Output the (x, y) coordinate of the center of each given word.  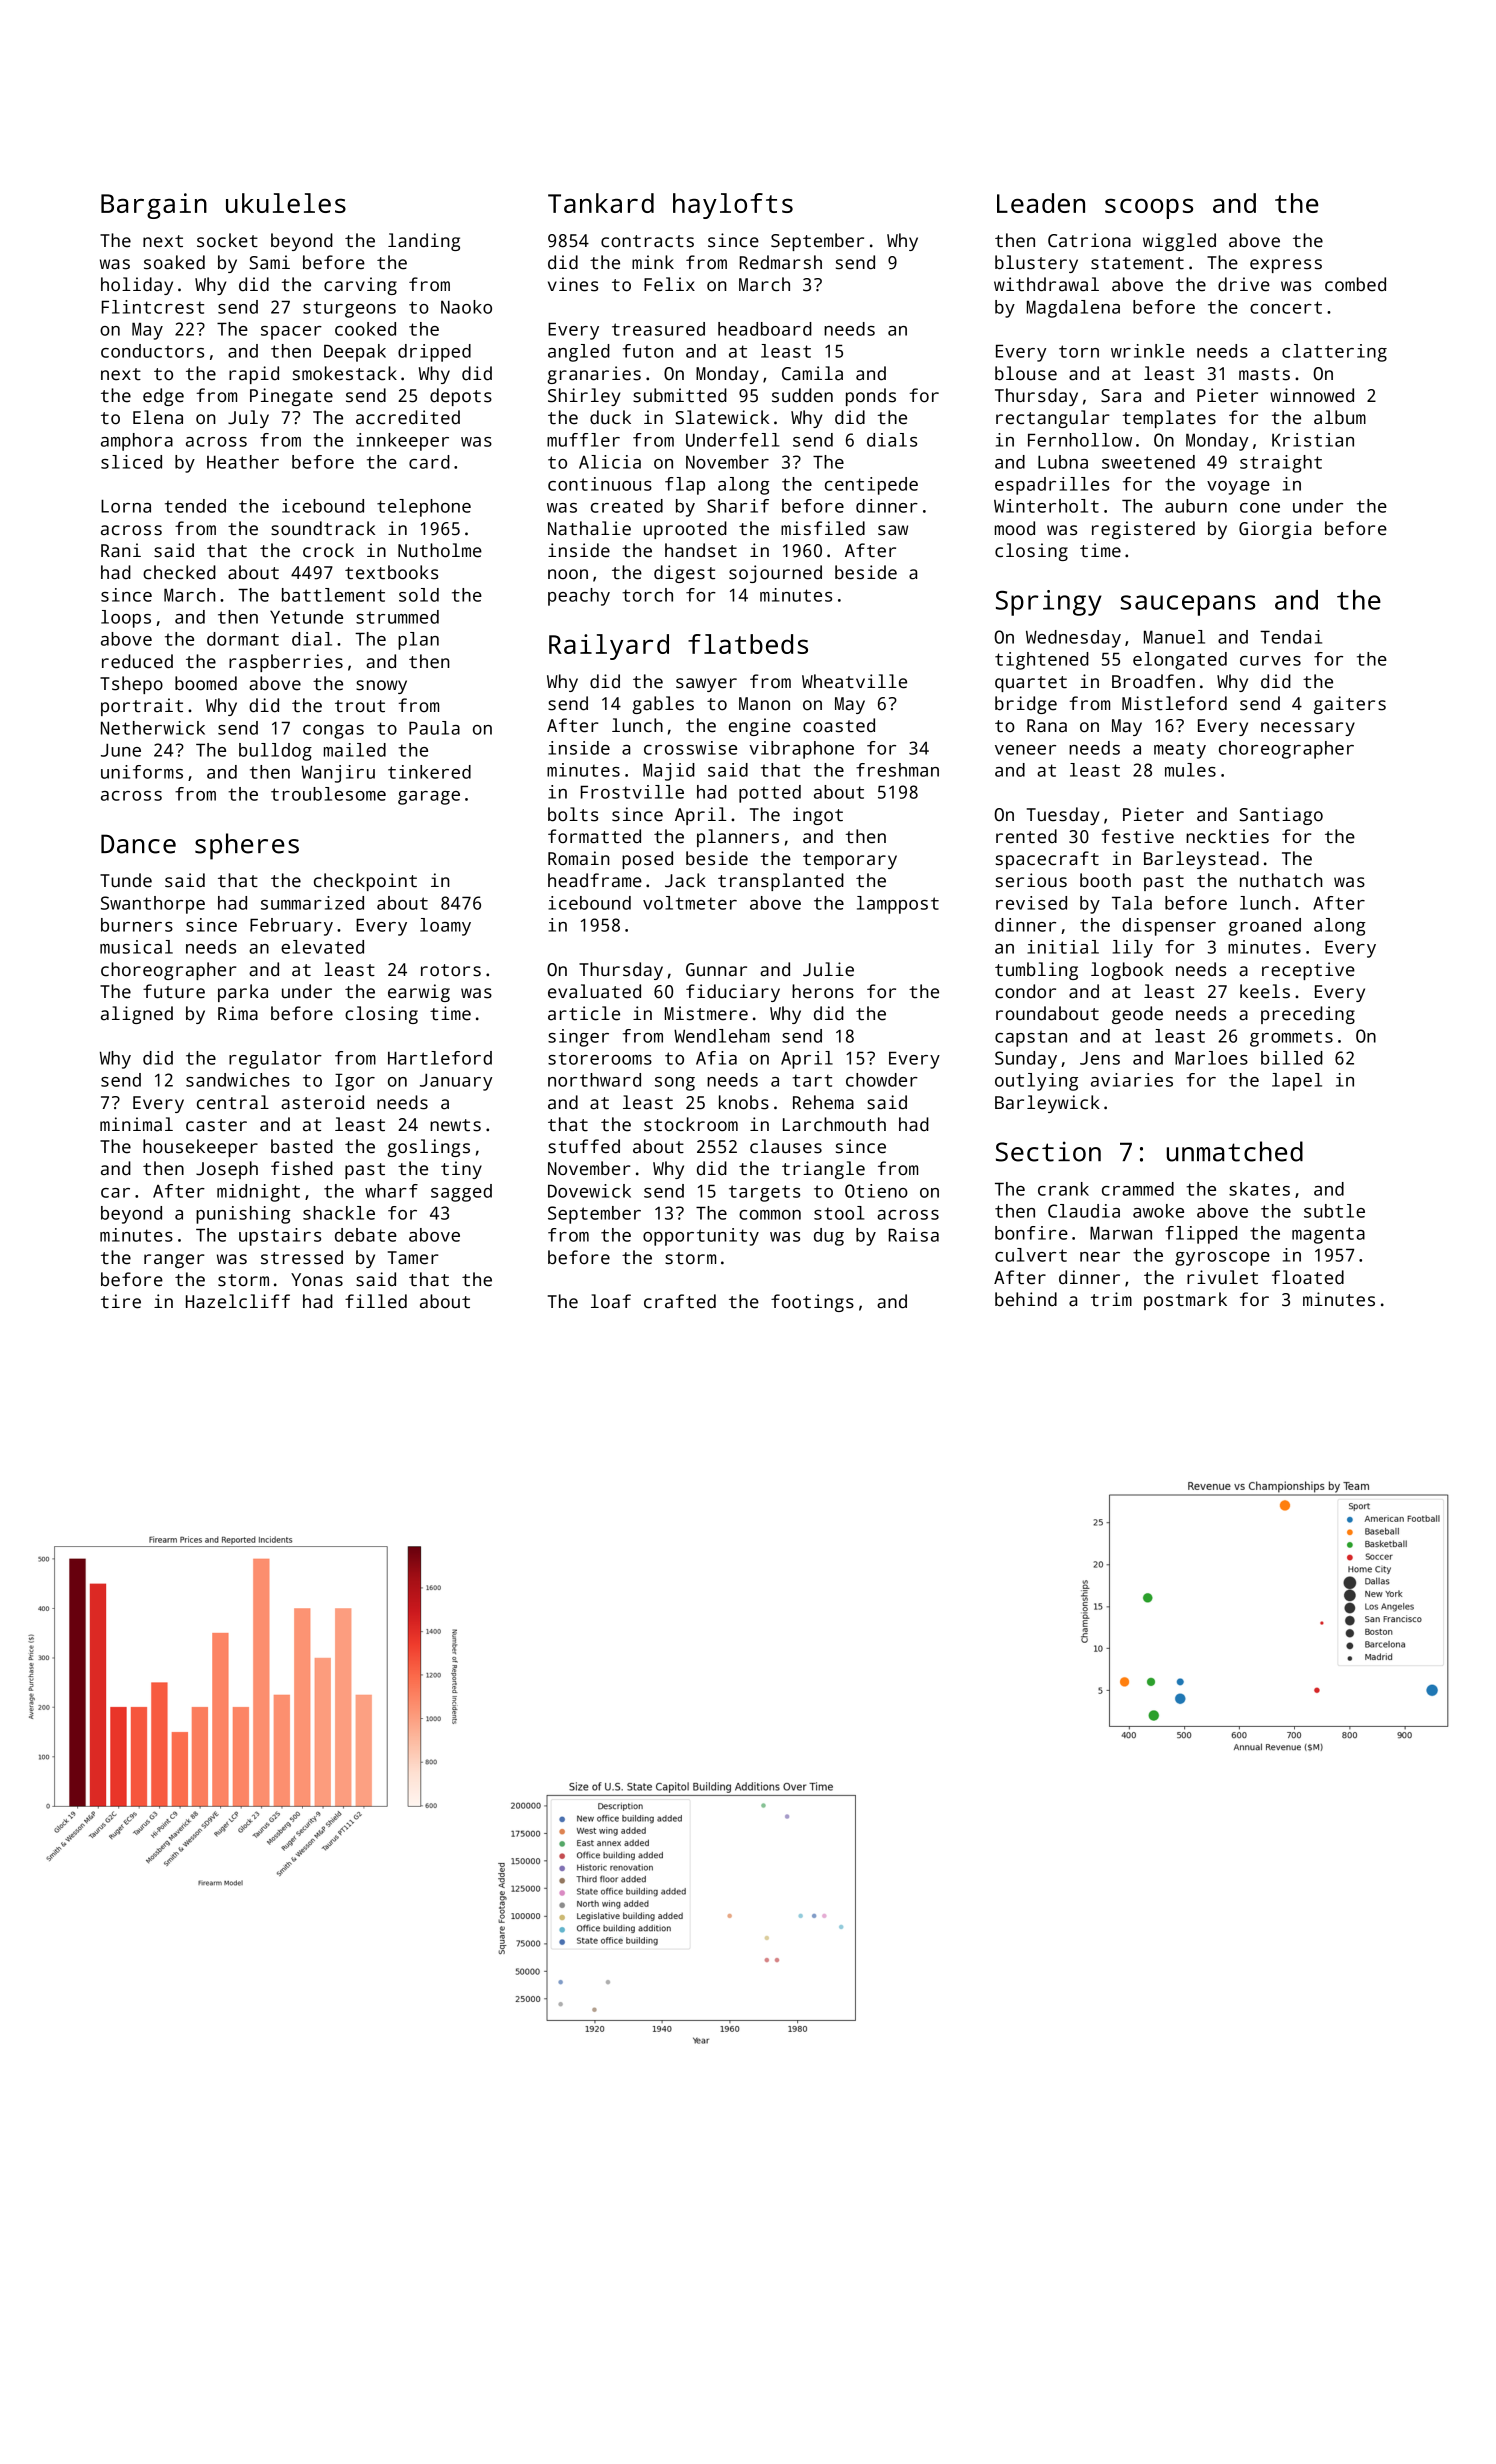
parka (243, 993)
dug (829, 1237)
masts (1264, 374)
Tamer (413, 1258)
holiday (137, 286)
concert (1286, 307)
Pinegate (291, 397)
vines (573, 284)
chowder (882, 1080)
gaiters (1350, 705)
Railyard (609, 647)
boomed (206, 683)
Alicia (610, 462)
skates (1259, 1189)
